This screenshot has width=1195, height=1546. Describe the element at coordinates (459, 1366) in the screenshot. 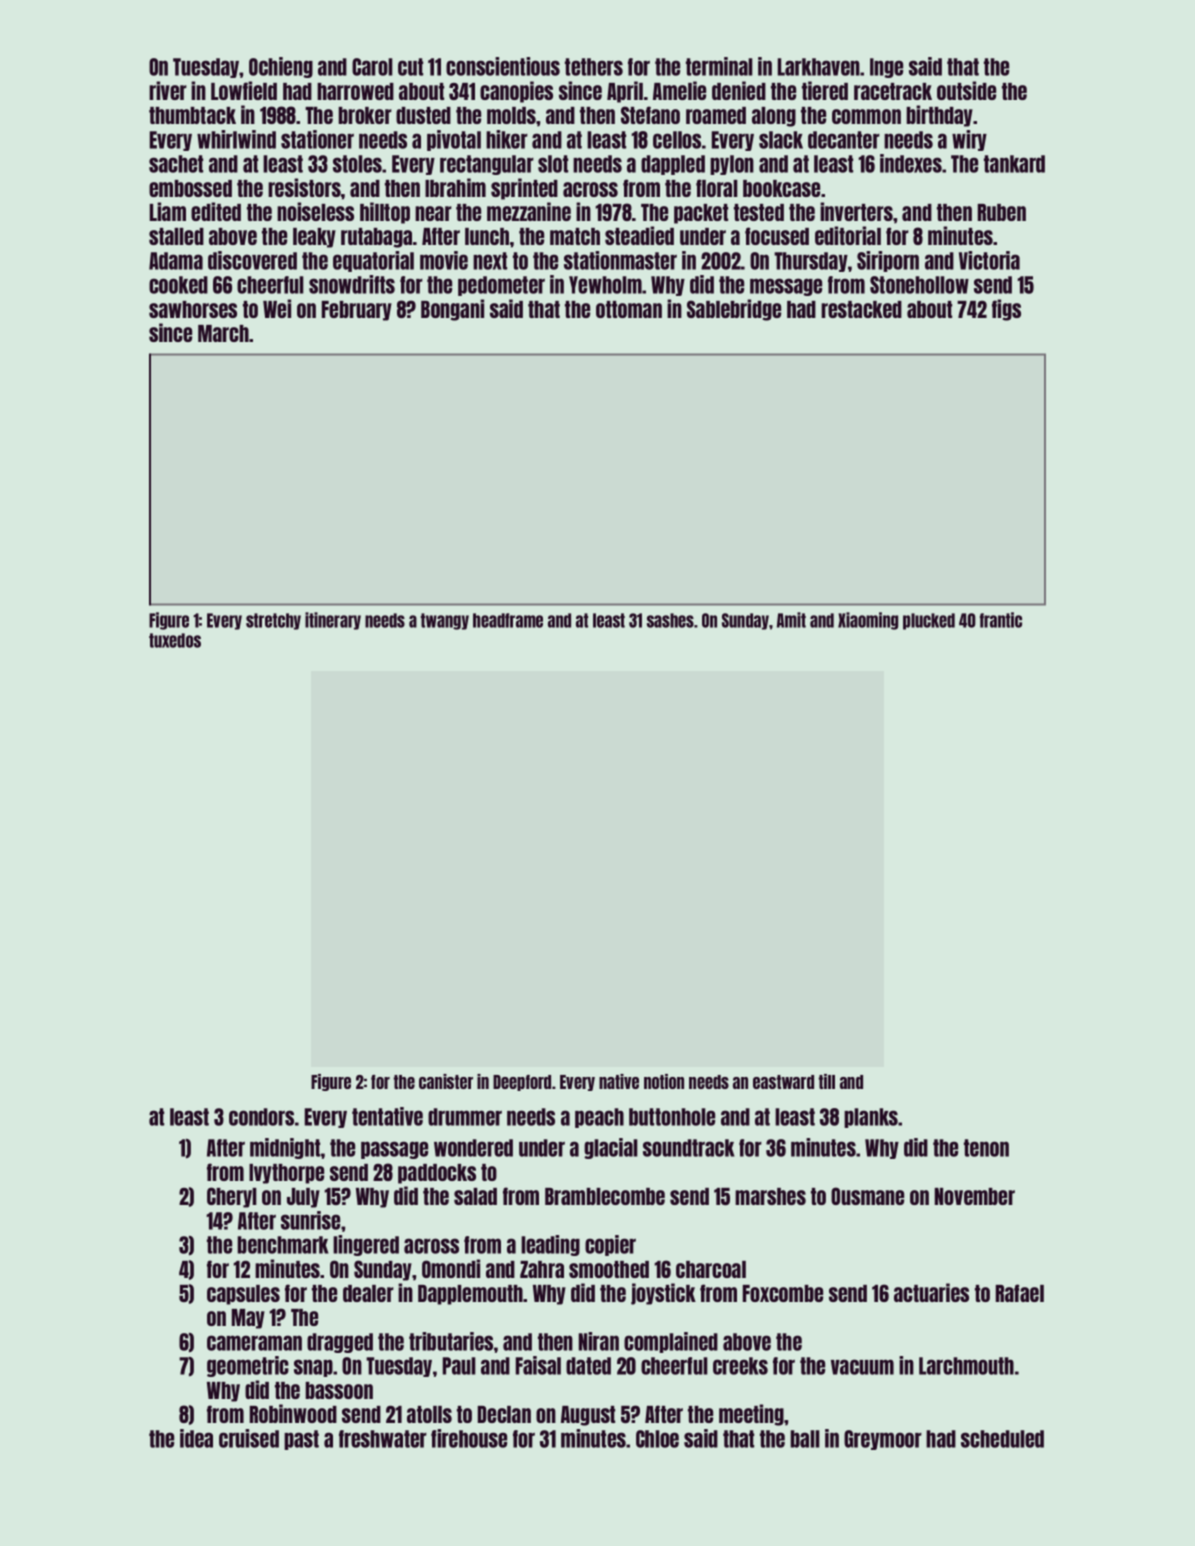

I see `Paul` at that location.
